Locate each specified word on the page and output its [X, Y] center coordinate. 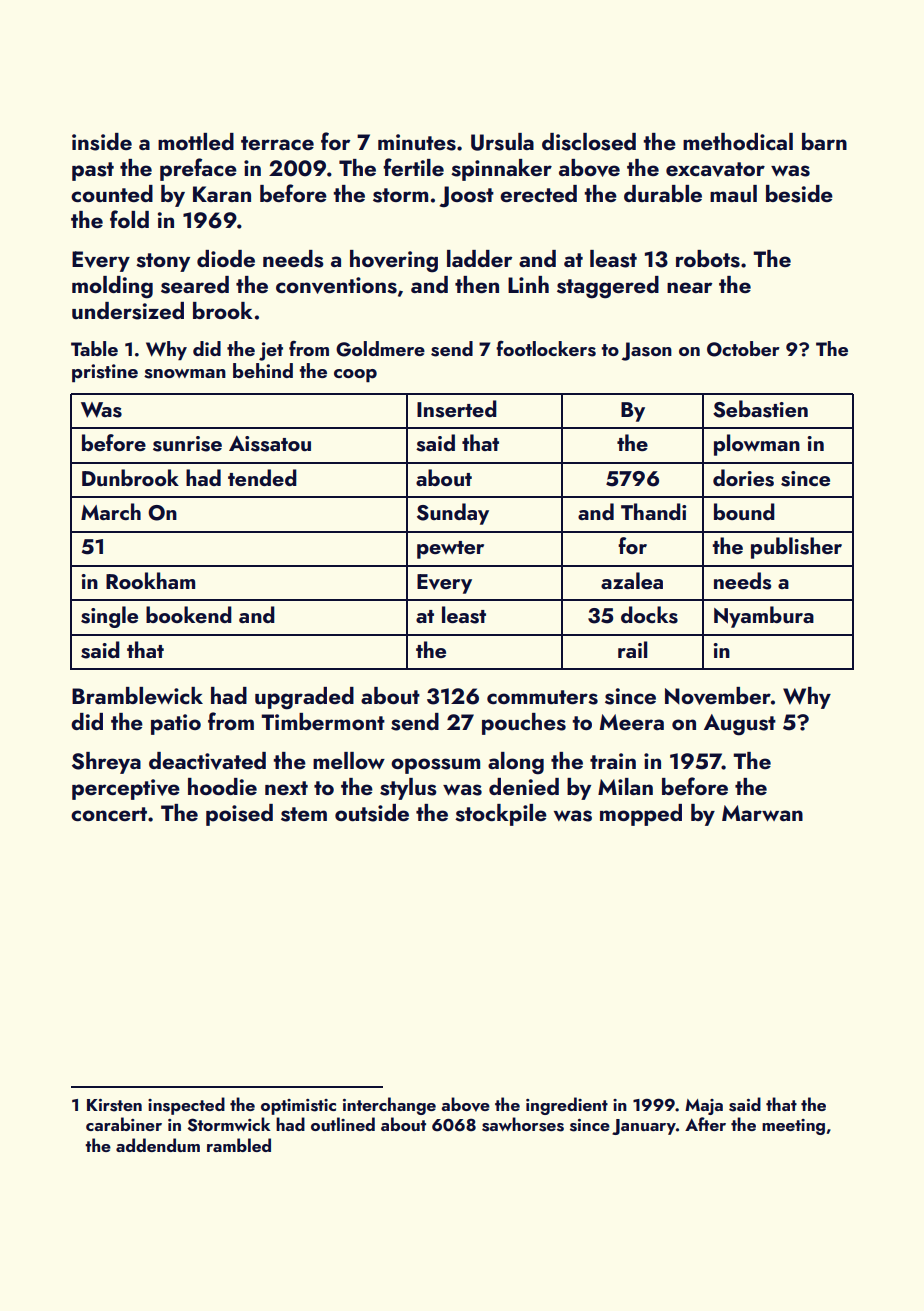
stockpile [501, 815]
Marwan [762, 813]
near [689, 287]
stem [304, 814]
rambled [239, 1145]
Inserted [457, 409]
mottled [196, 141]
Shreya [106, 763]
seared [195, 285]
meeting [793, 1127]
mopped [641, 815]
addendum [158, 1145]
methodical [738, 141]
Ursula [502, 142]
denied [524, 786]
